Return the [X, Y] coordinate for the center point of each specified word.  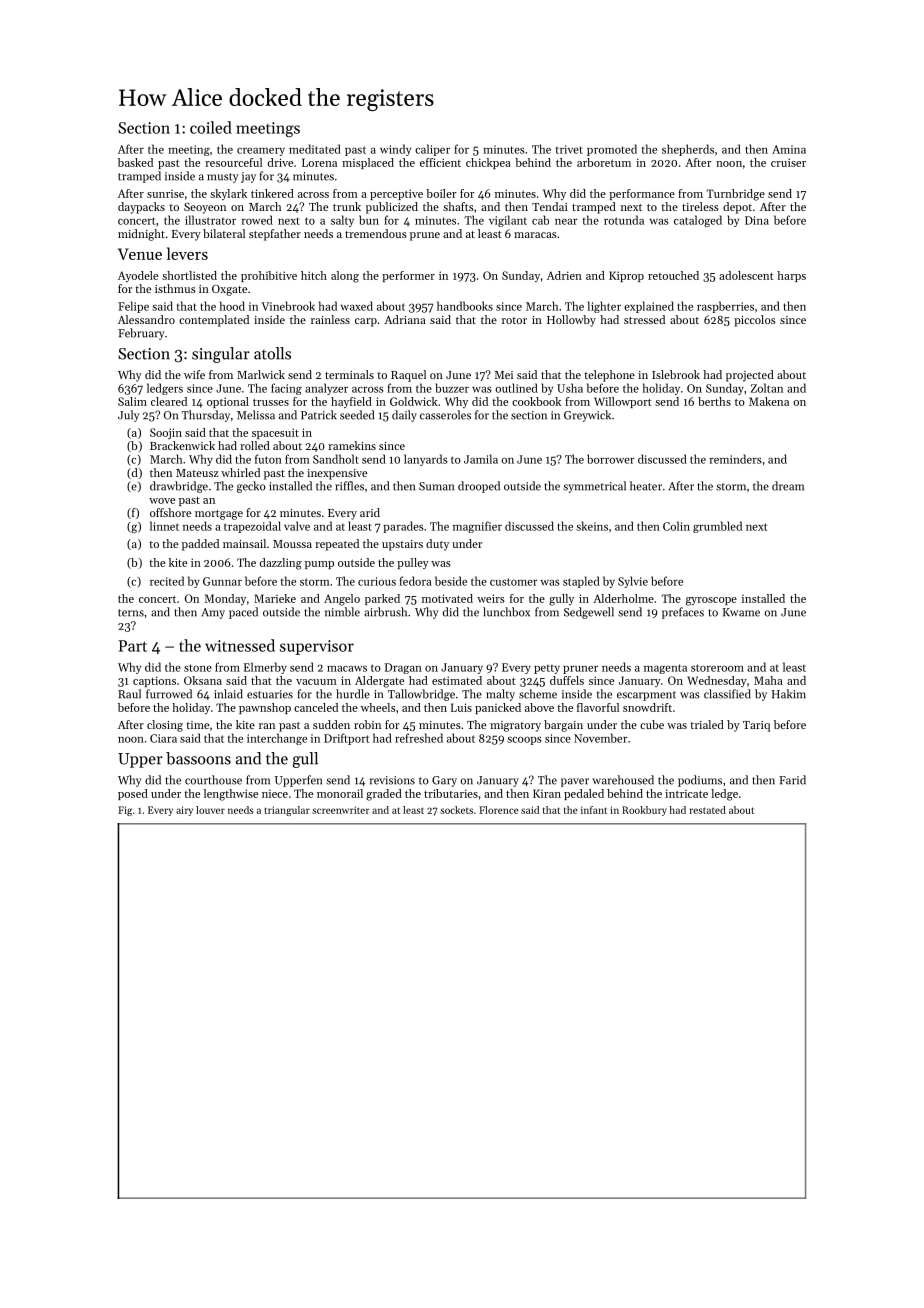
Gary [444, 781]
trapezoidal [252, 527]
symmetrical [594, 487]
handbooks [465, 306]
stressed [644, 319]
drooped [479, 487]
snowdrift [647, 707]
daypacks [141, 208]
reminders [735, 459]
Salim [132, 401]
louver [210, 810]
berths [714, 401]
